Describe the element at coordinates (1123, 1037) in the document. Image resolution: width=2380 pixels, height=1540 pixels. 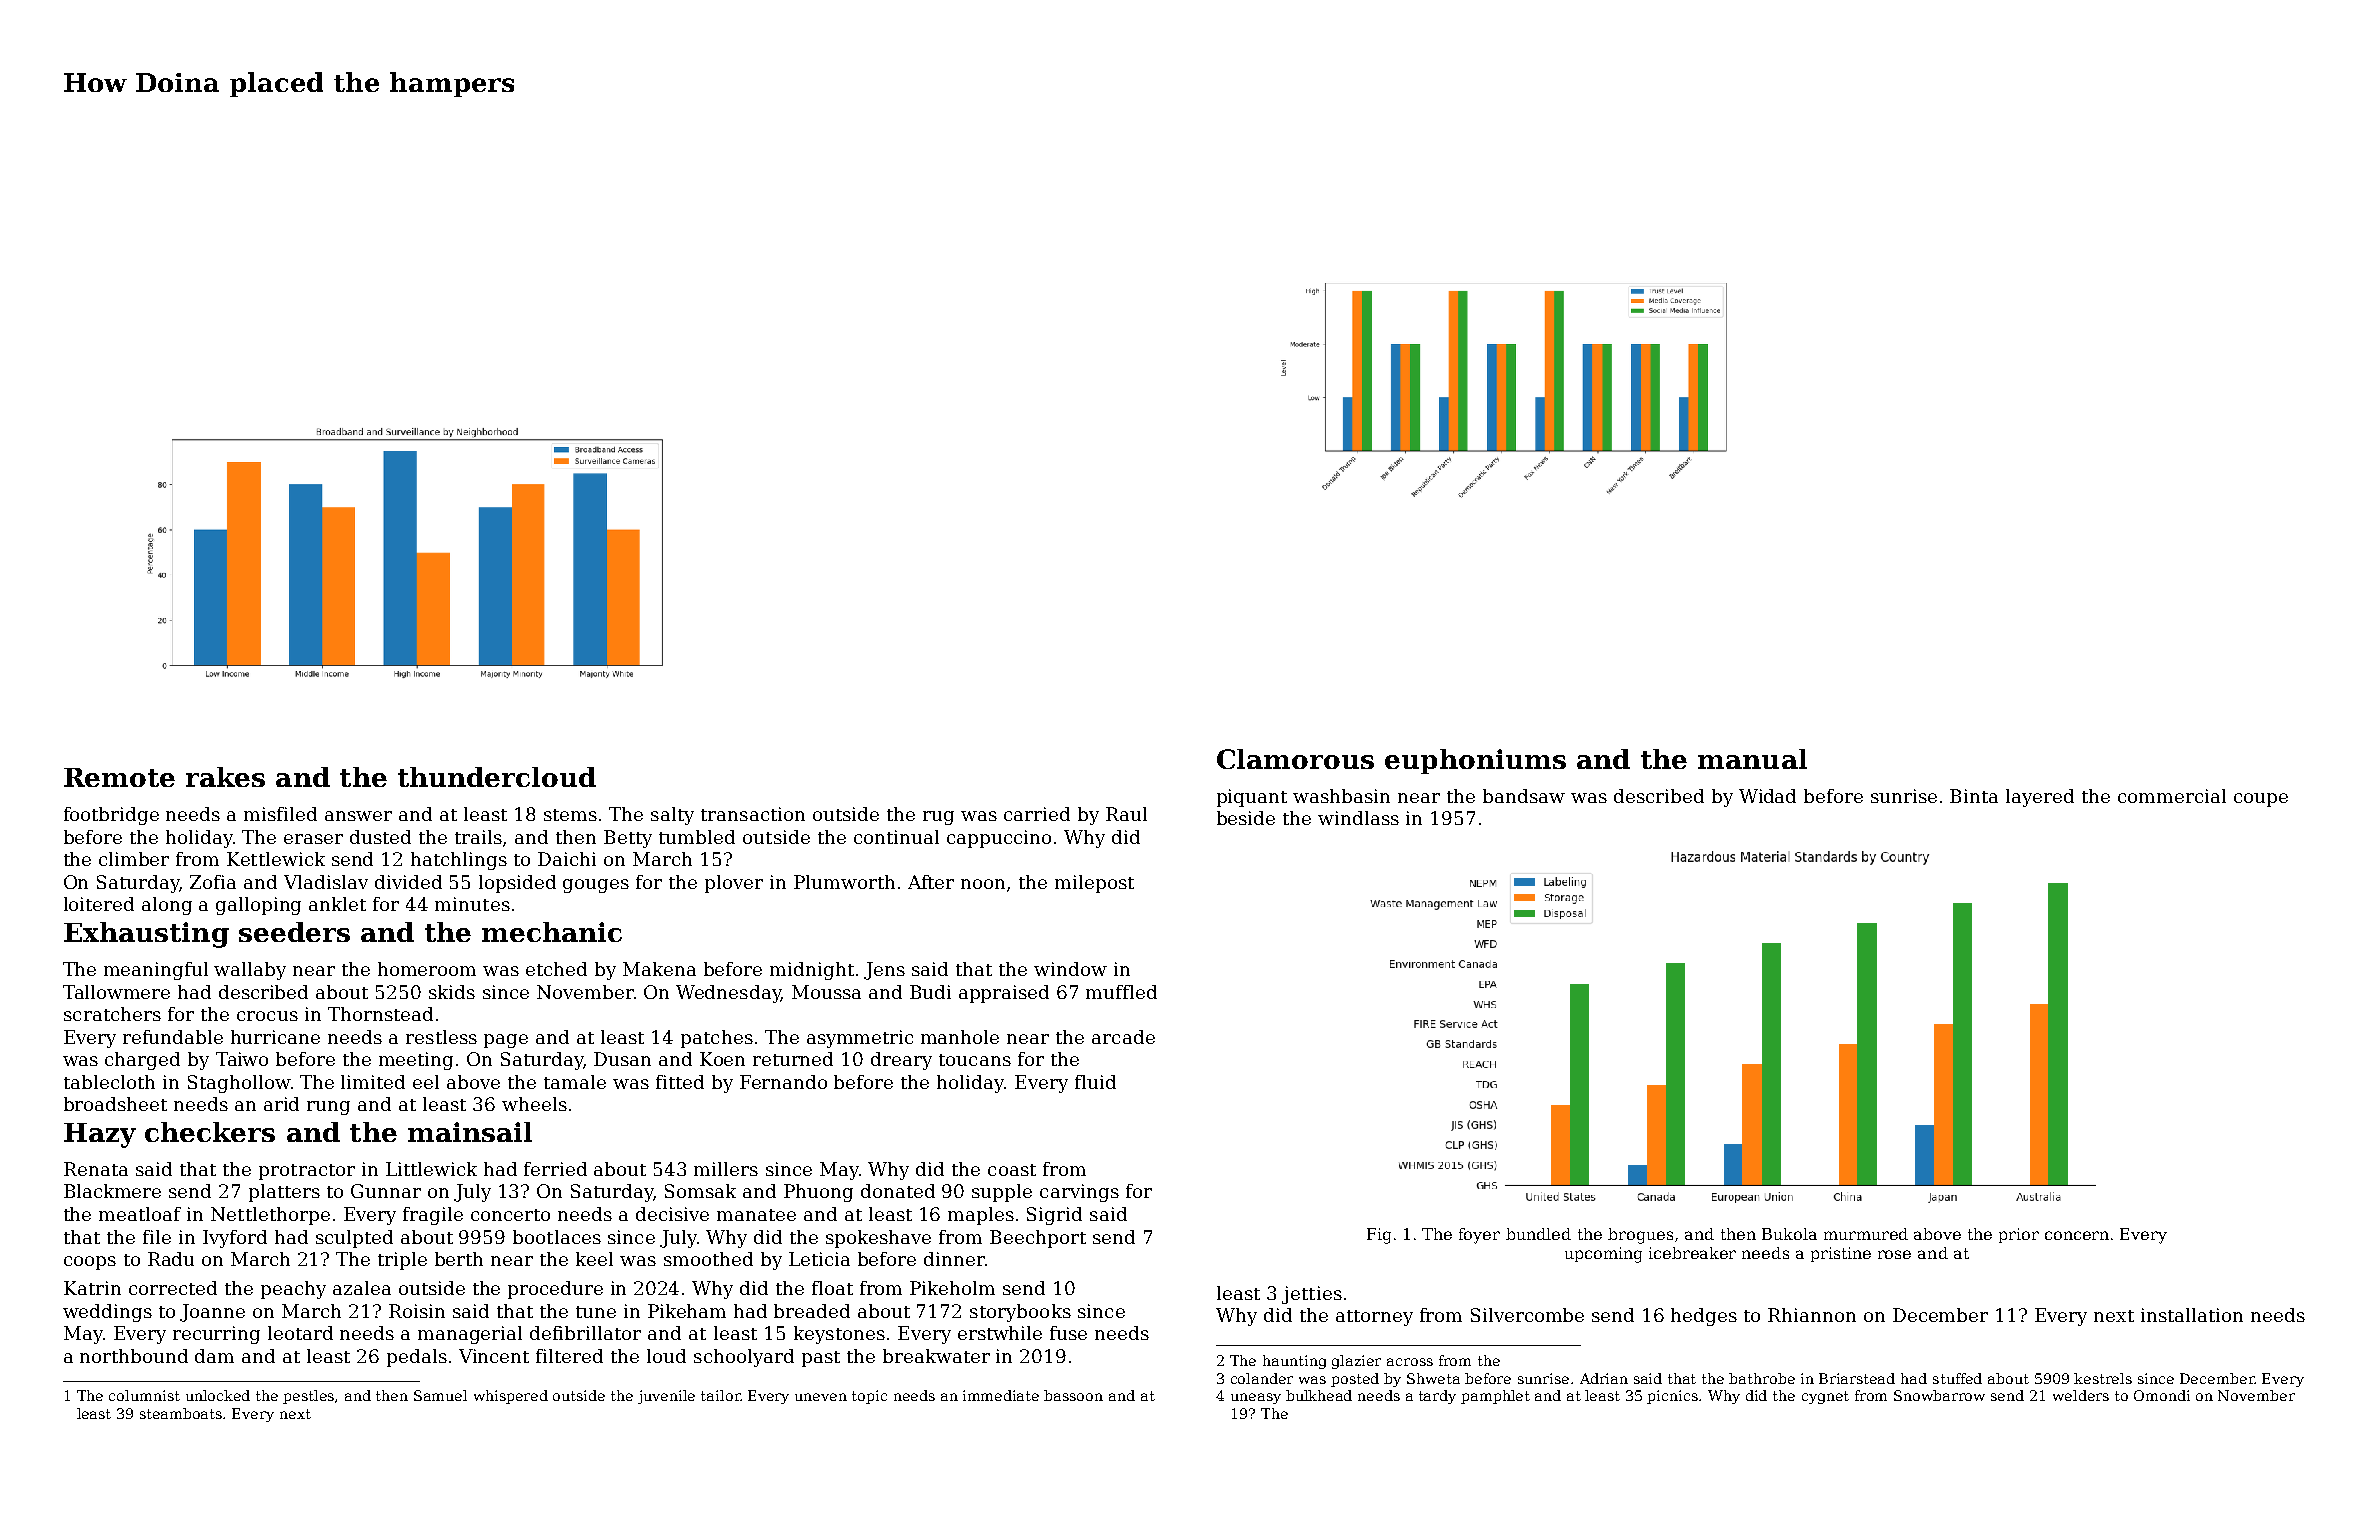
I see `arcade` at that location.
